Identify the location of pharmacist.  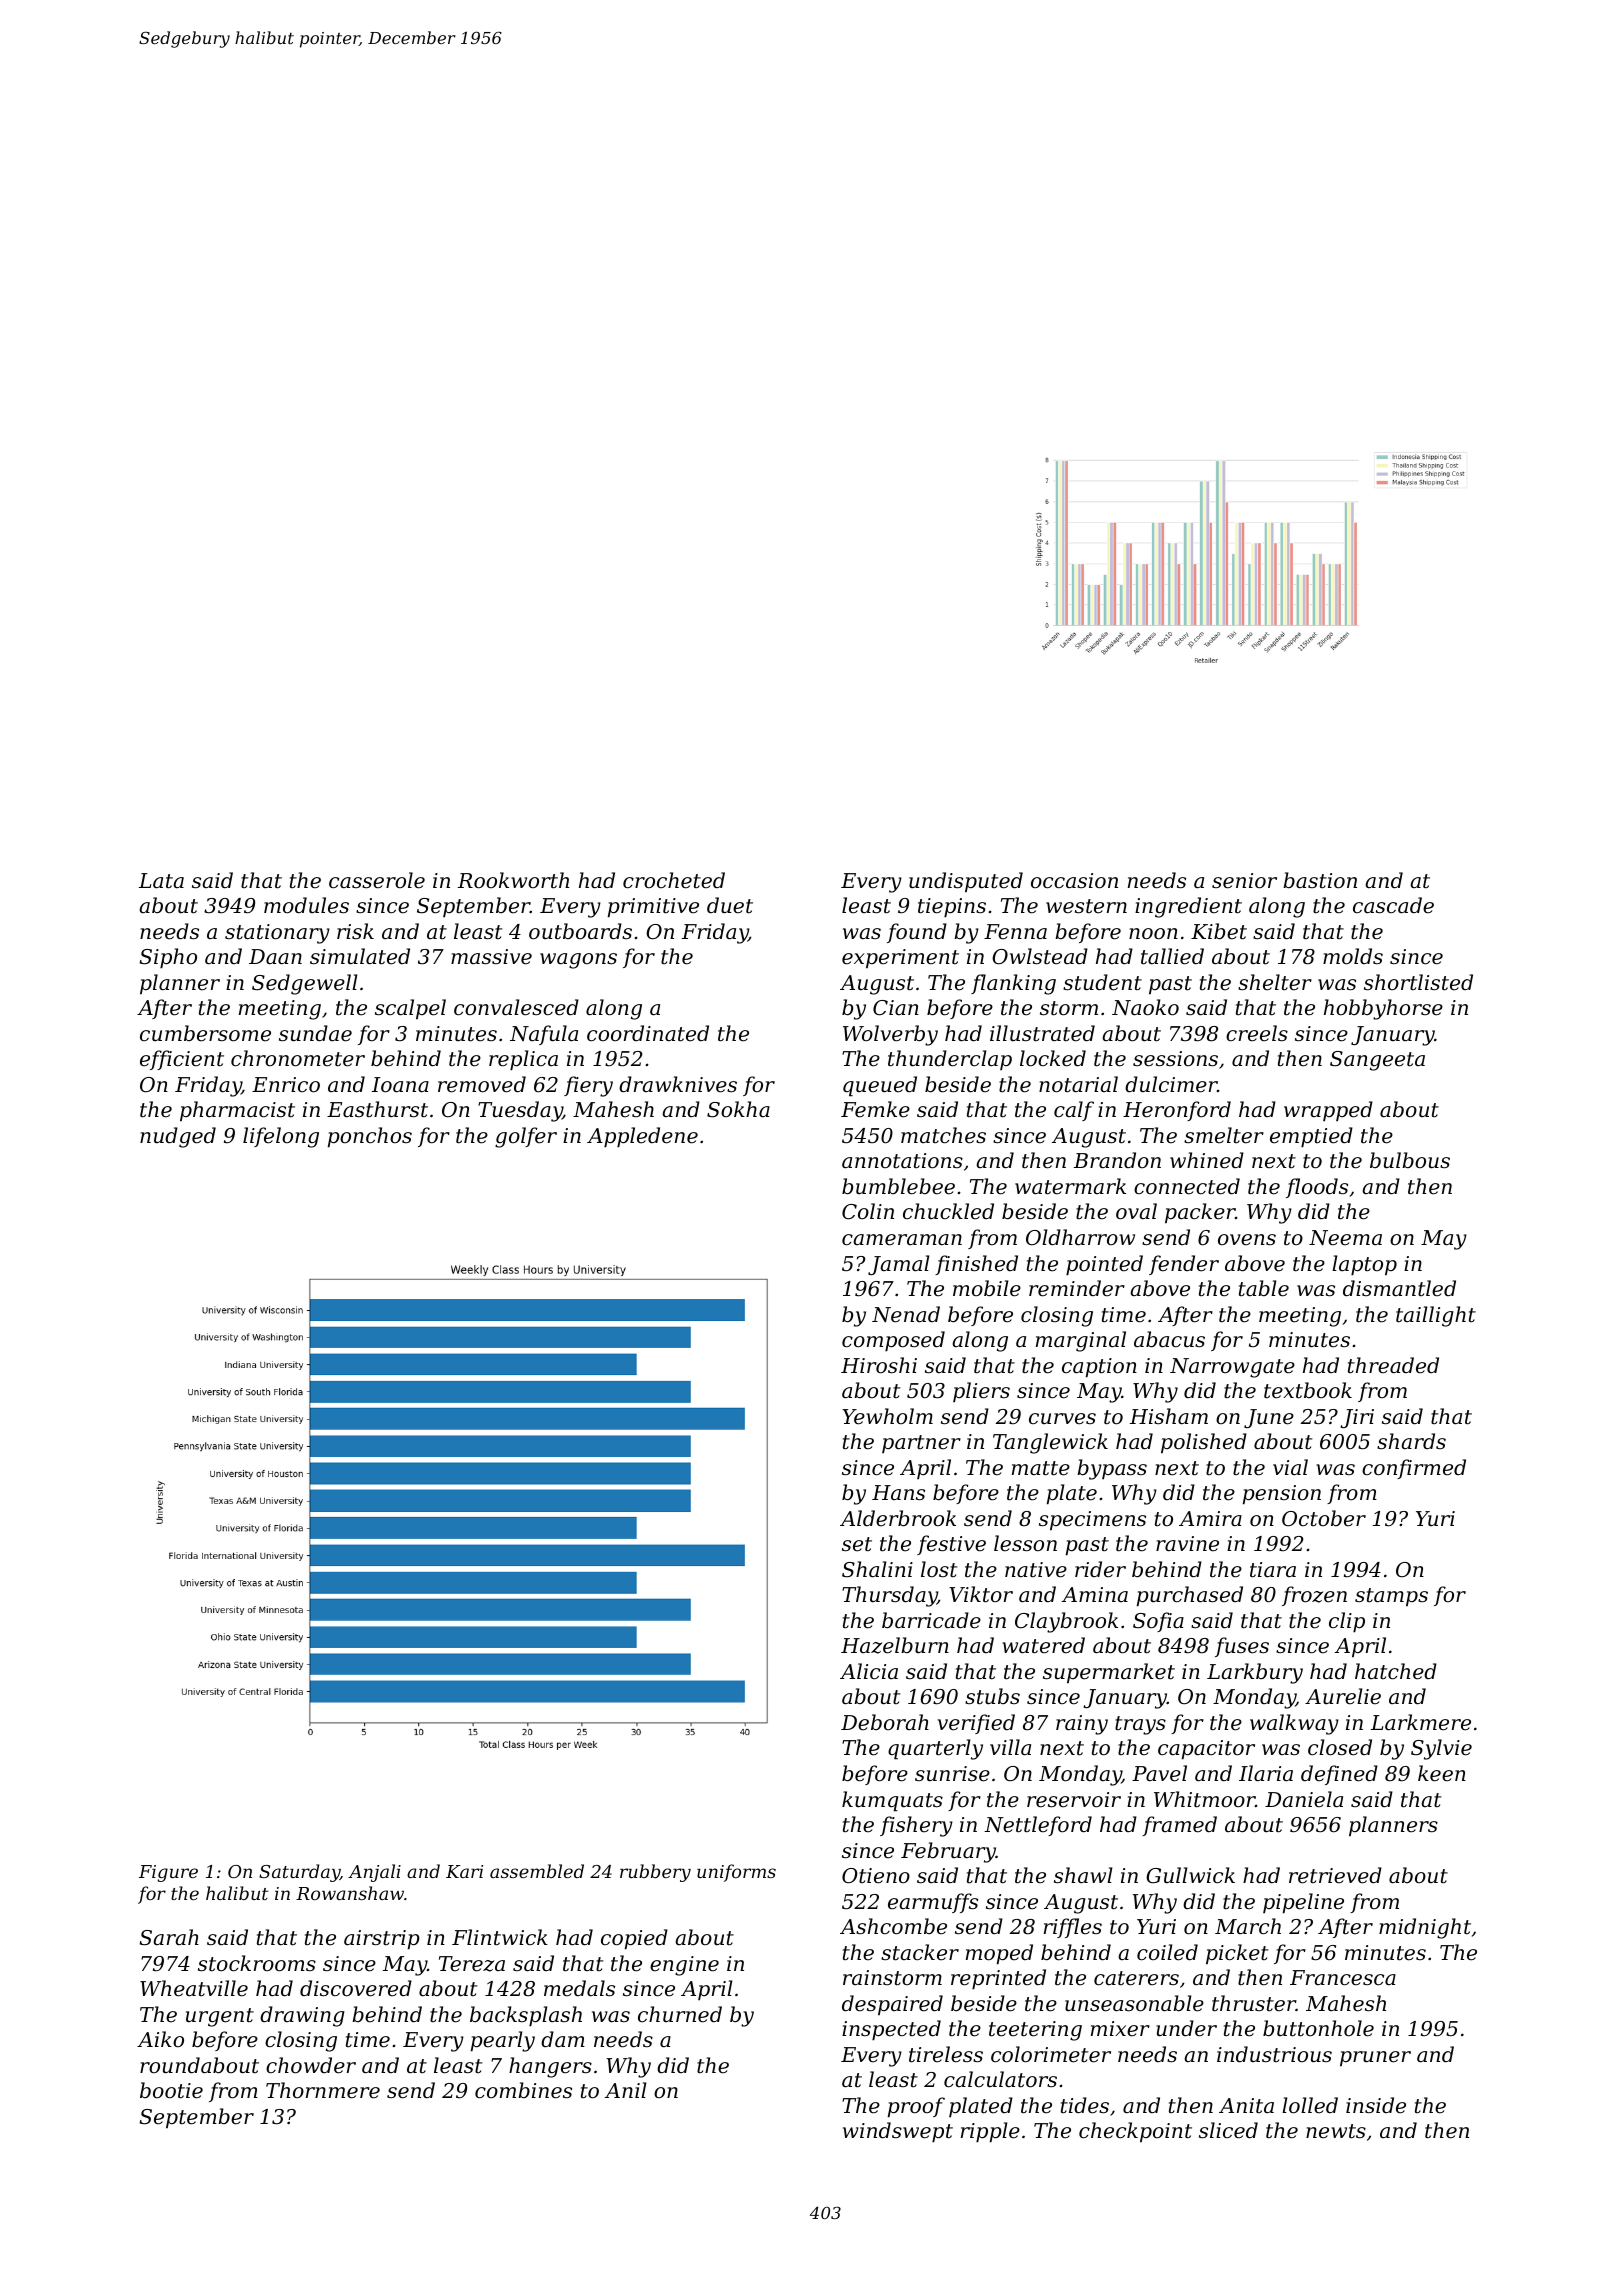
(237, 1111).
